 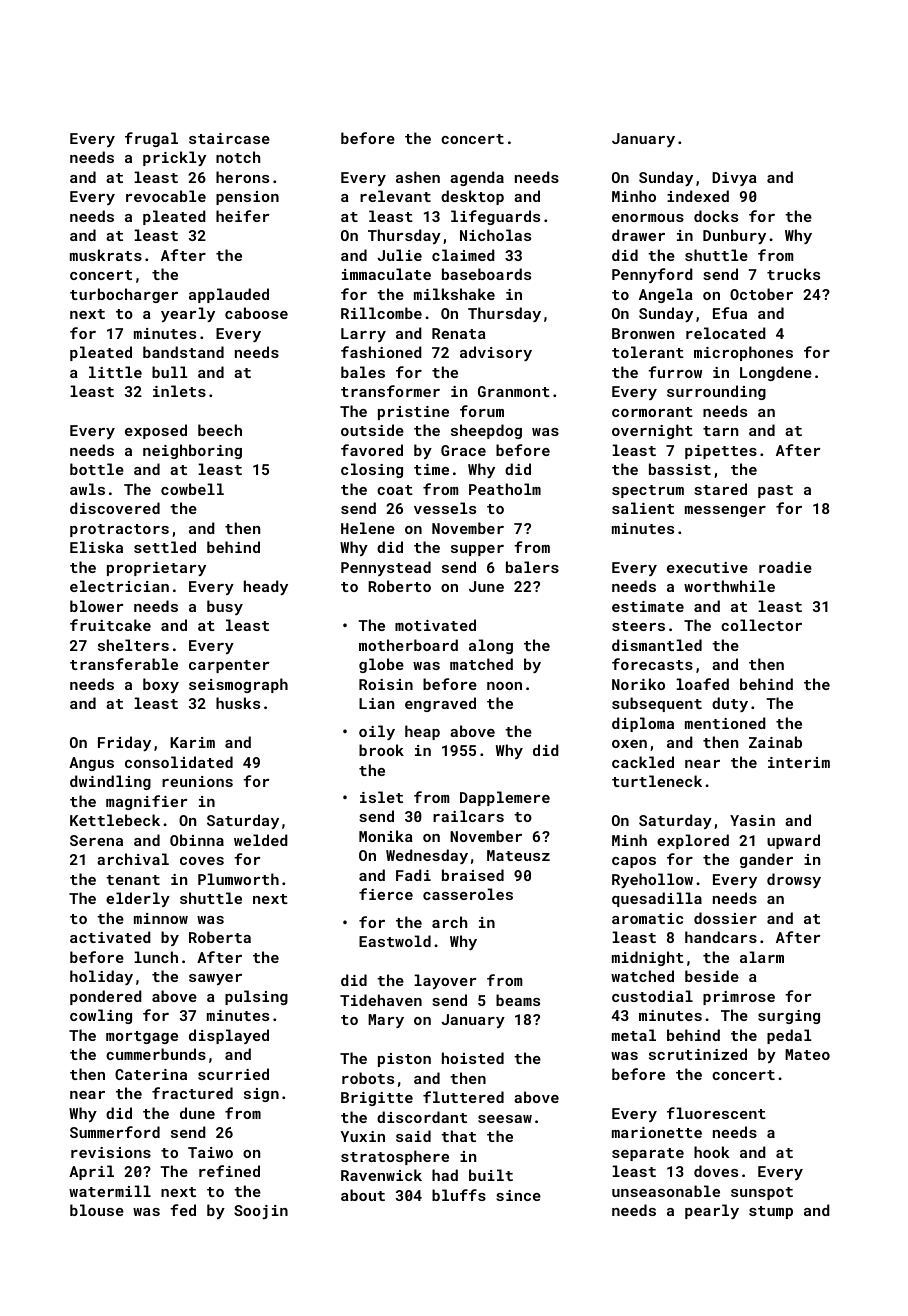 What do you see at coordinates (734, 179) in the screenshot?
I see `Divya` at bounding box center [734, 179].
